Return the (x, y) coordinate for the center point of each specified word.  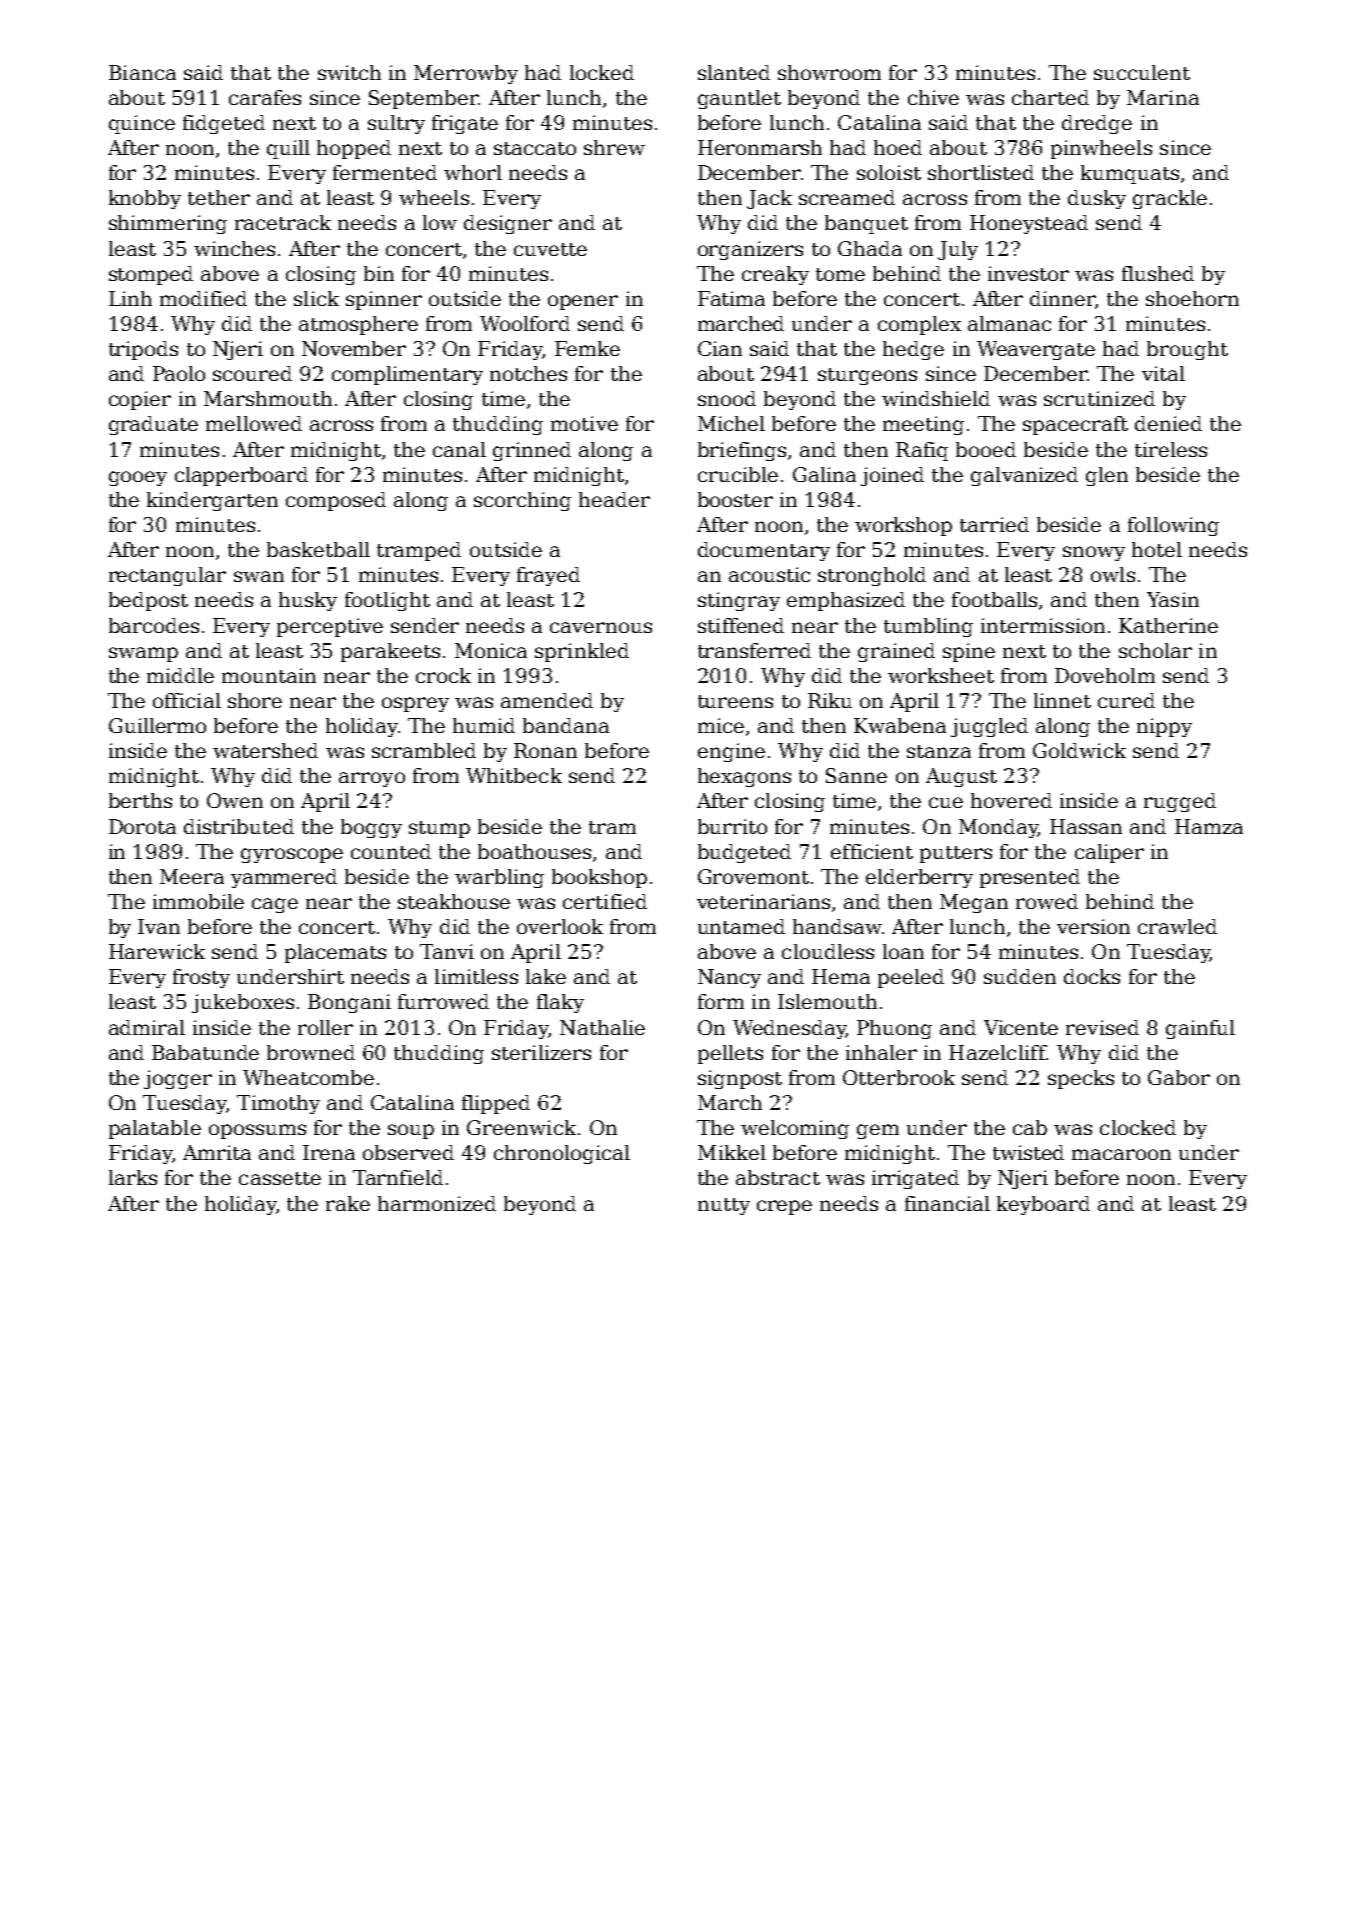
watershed (265, 750)
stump (439, 829)
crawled (1177, 926)
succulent (1142, 72)
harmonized (437, 1203)
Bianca (142, 72)
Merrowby (466, 74)
